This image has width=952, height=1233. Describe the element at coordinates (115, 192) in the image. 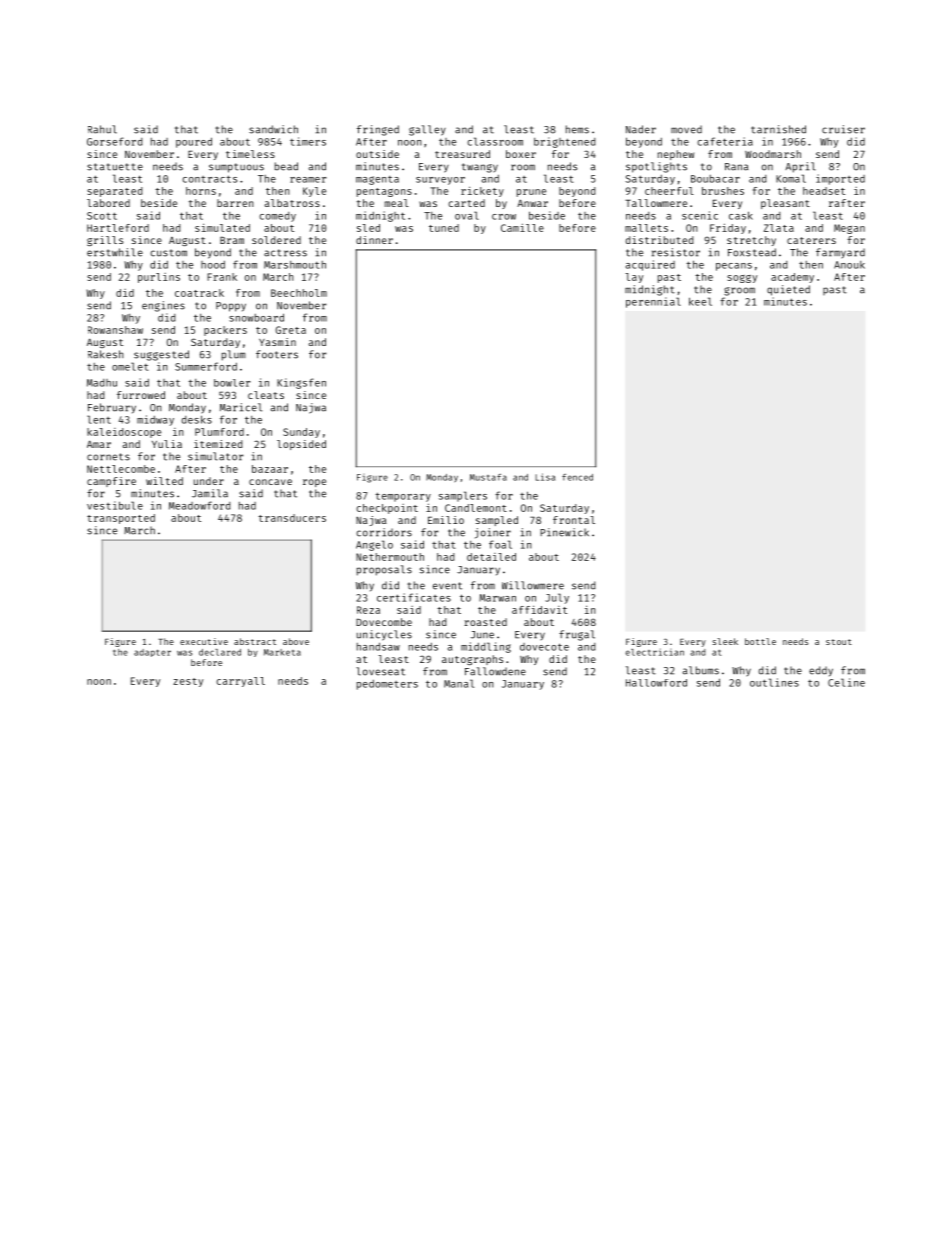

I see `separated` at that location.
